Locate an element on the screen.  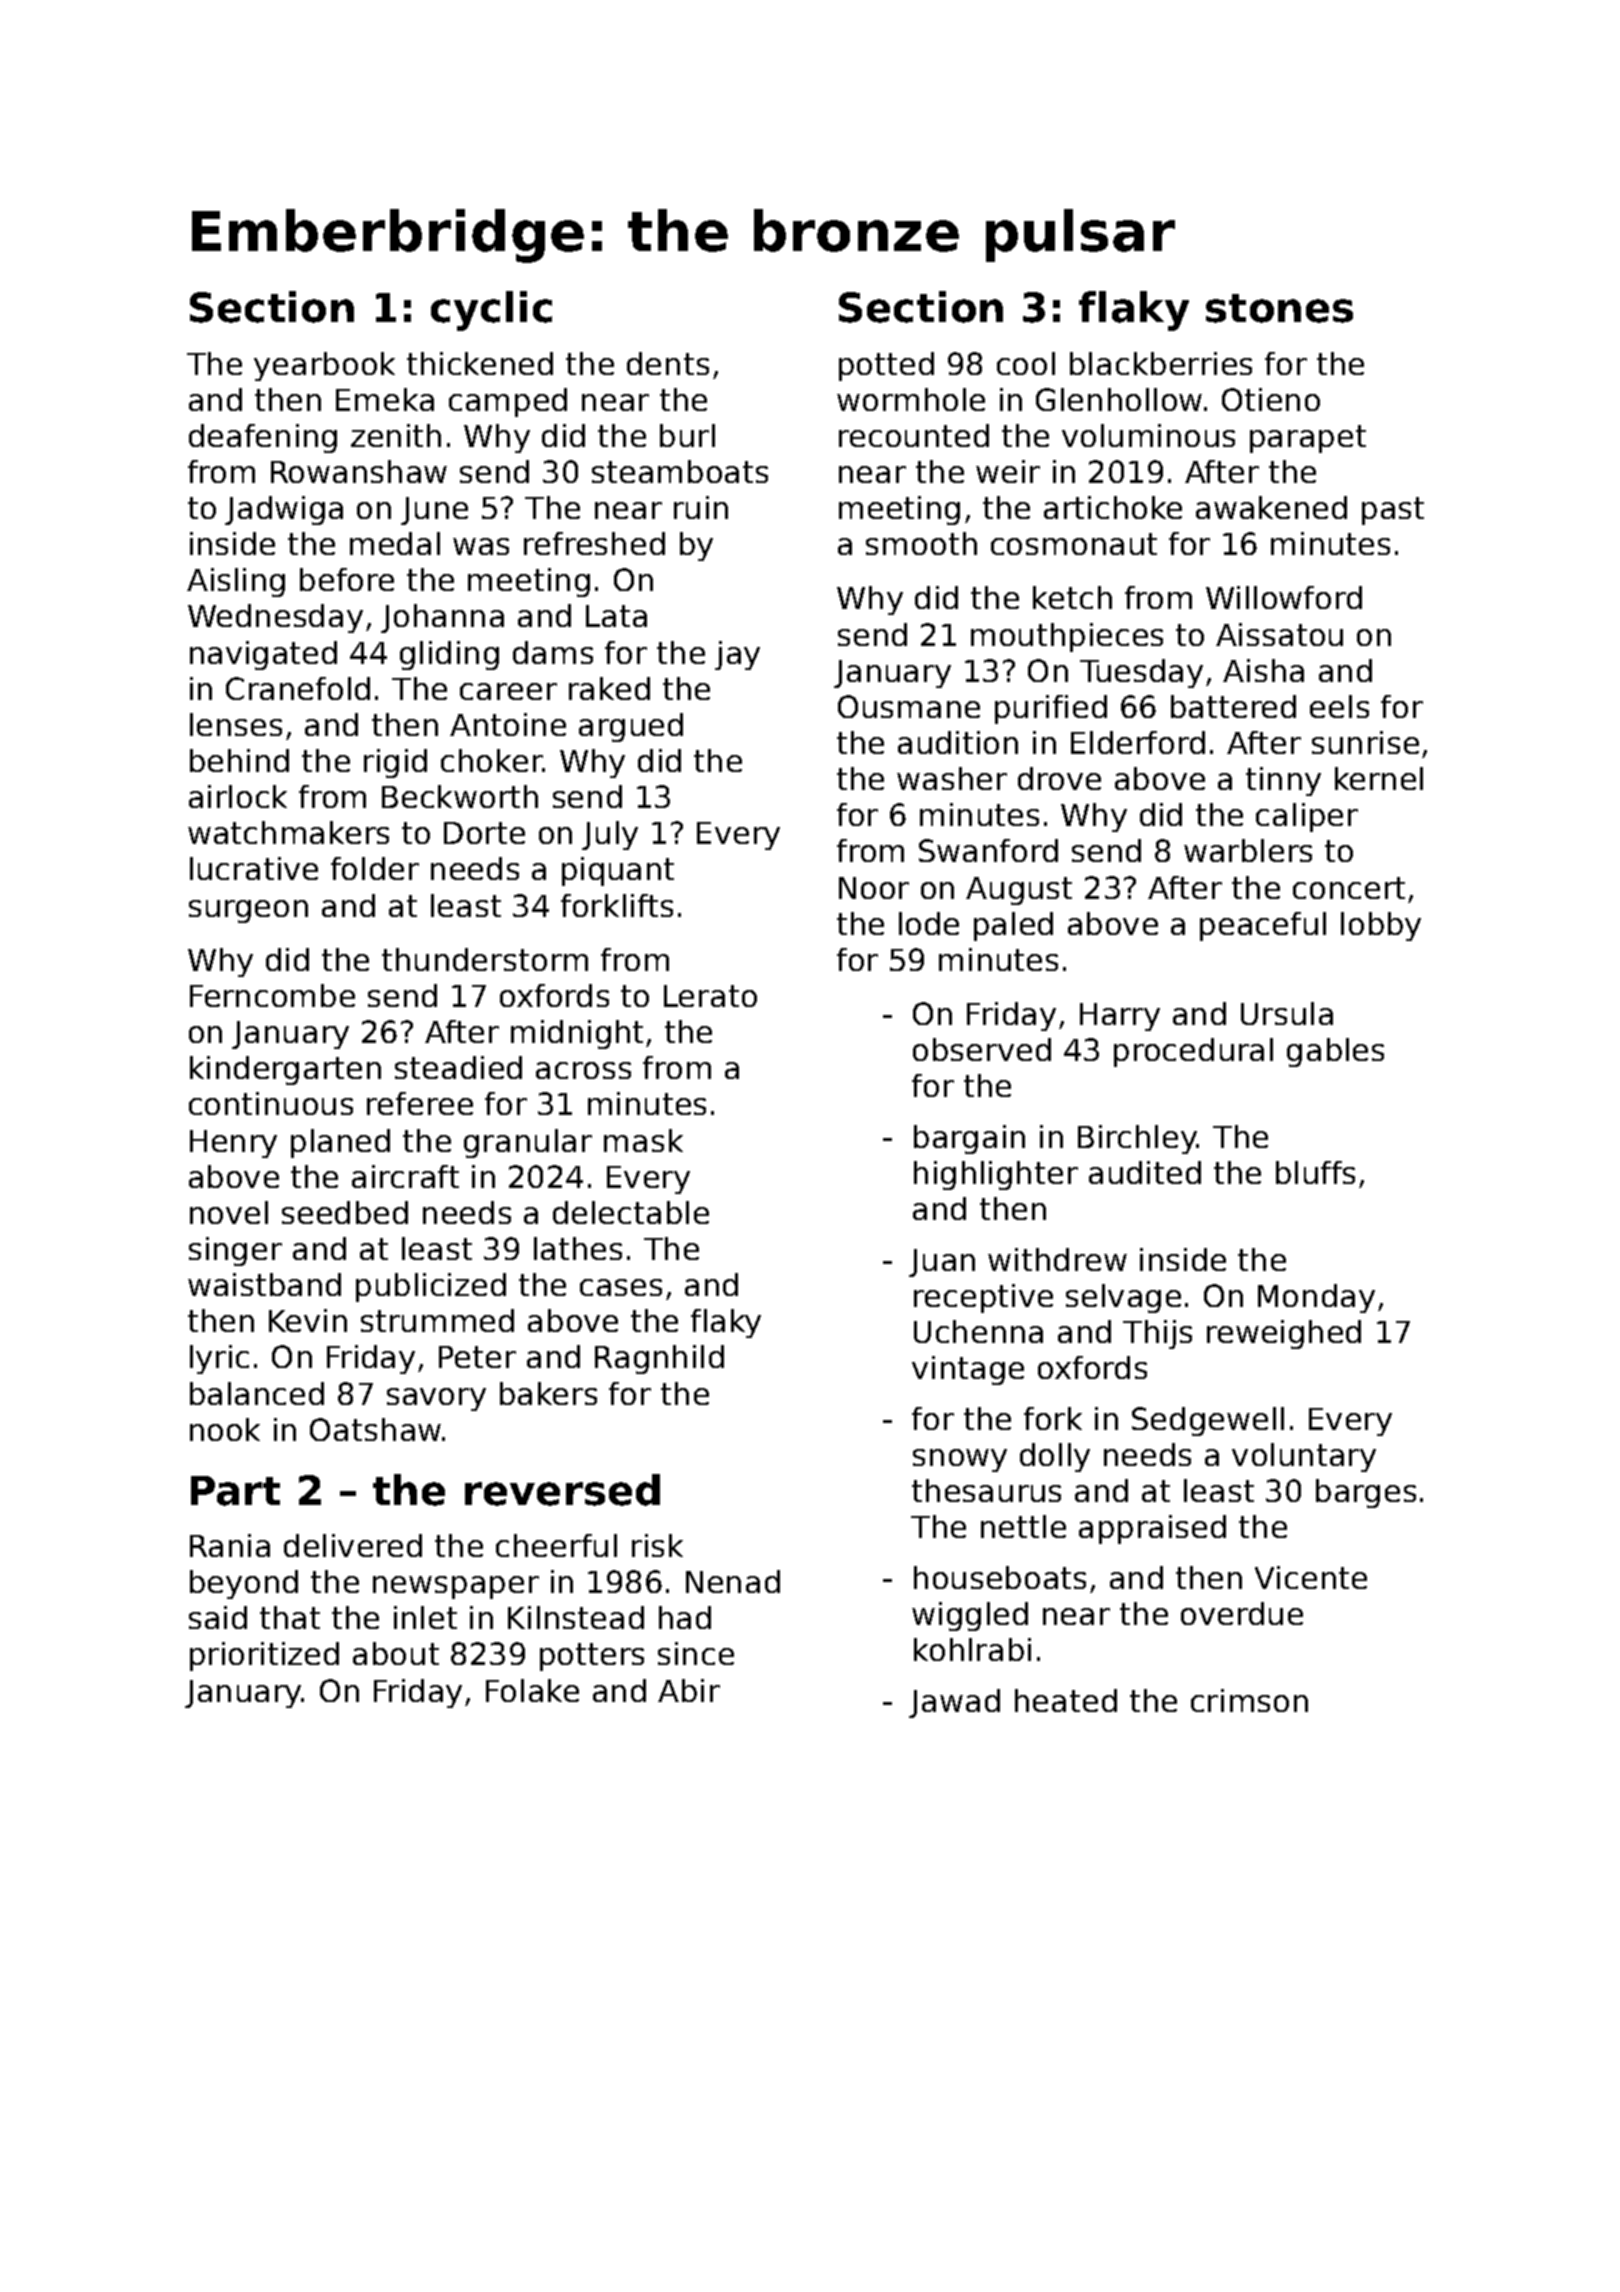
risk is located at coordinates (657, 1545).
